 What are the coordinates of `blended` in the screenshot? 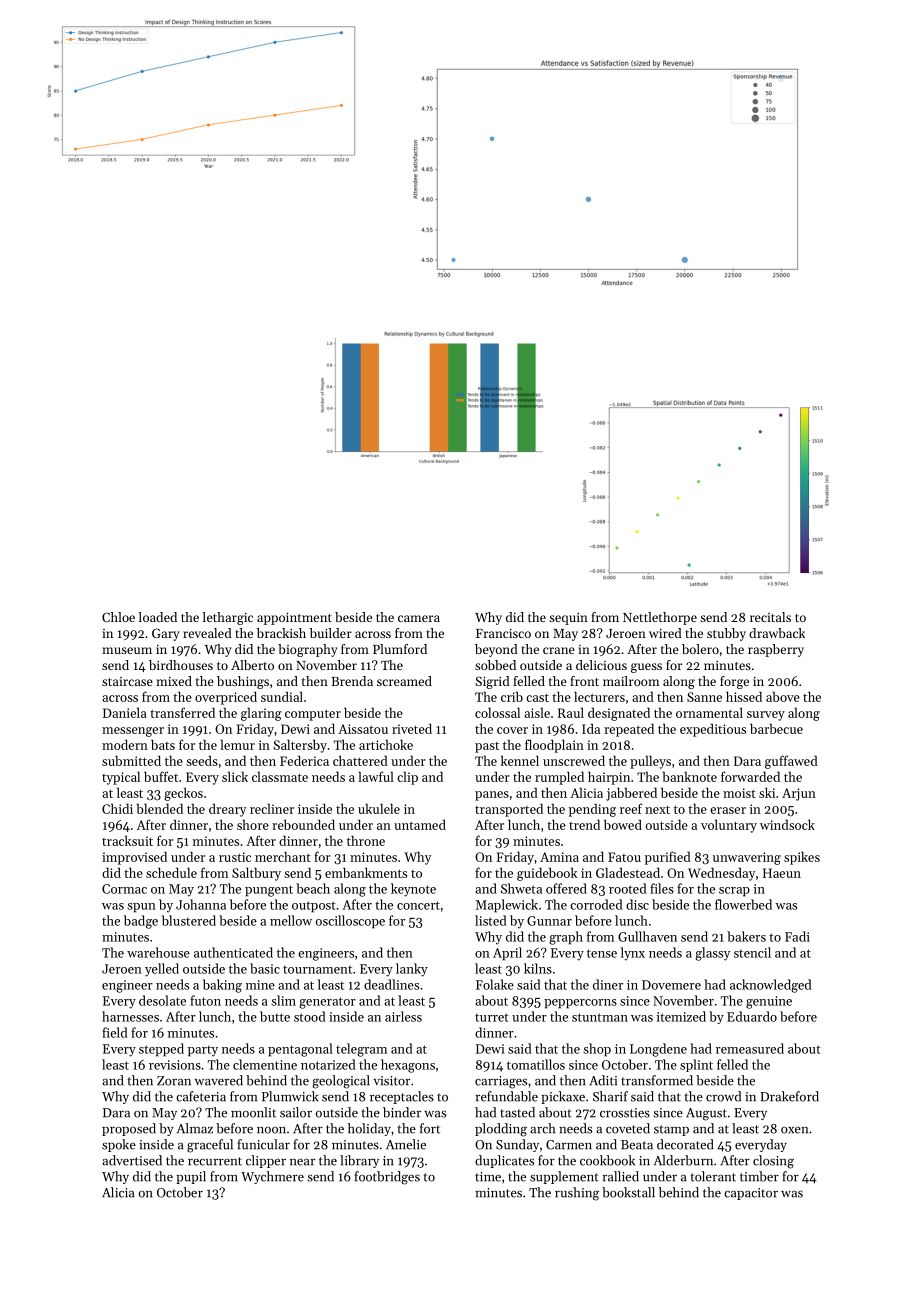 It's located at (160, 808).
